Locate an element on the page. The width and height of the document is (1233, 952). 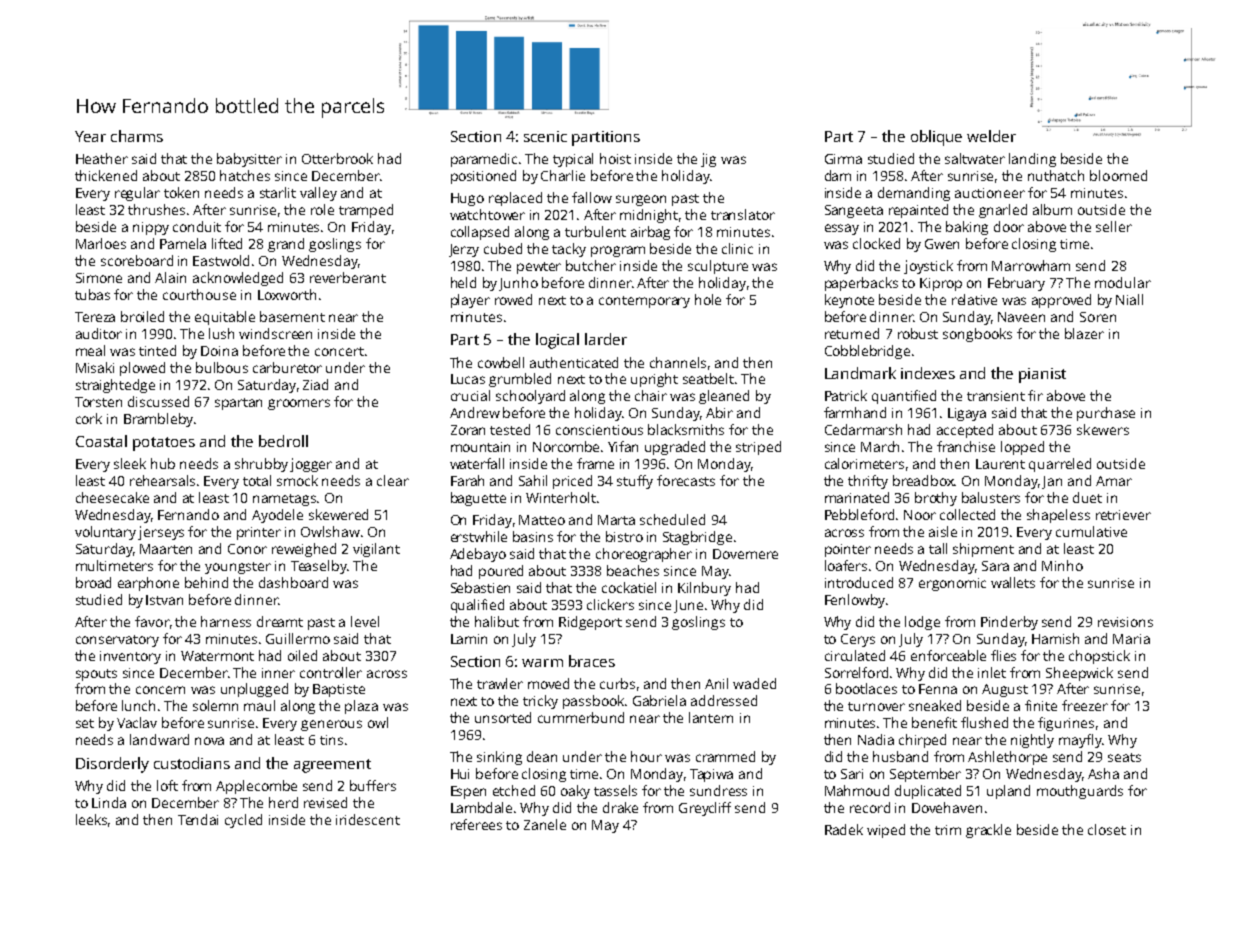
Doina is located at coordinates (219, 351).
